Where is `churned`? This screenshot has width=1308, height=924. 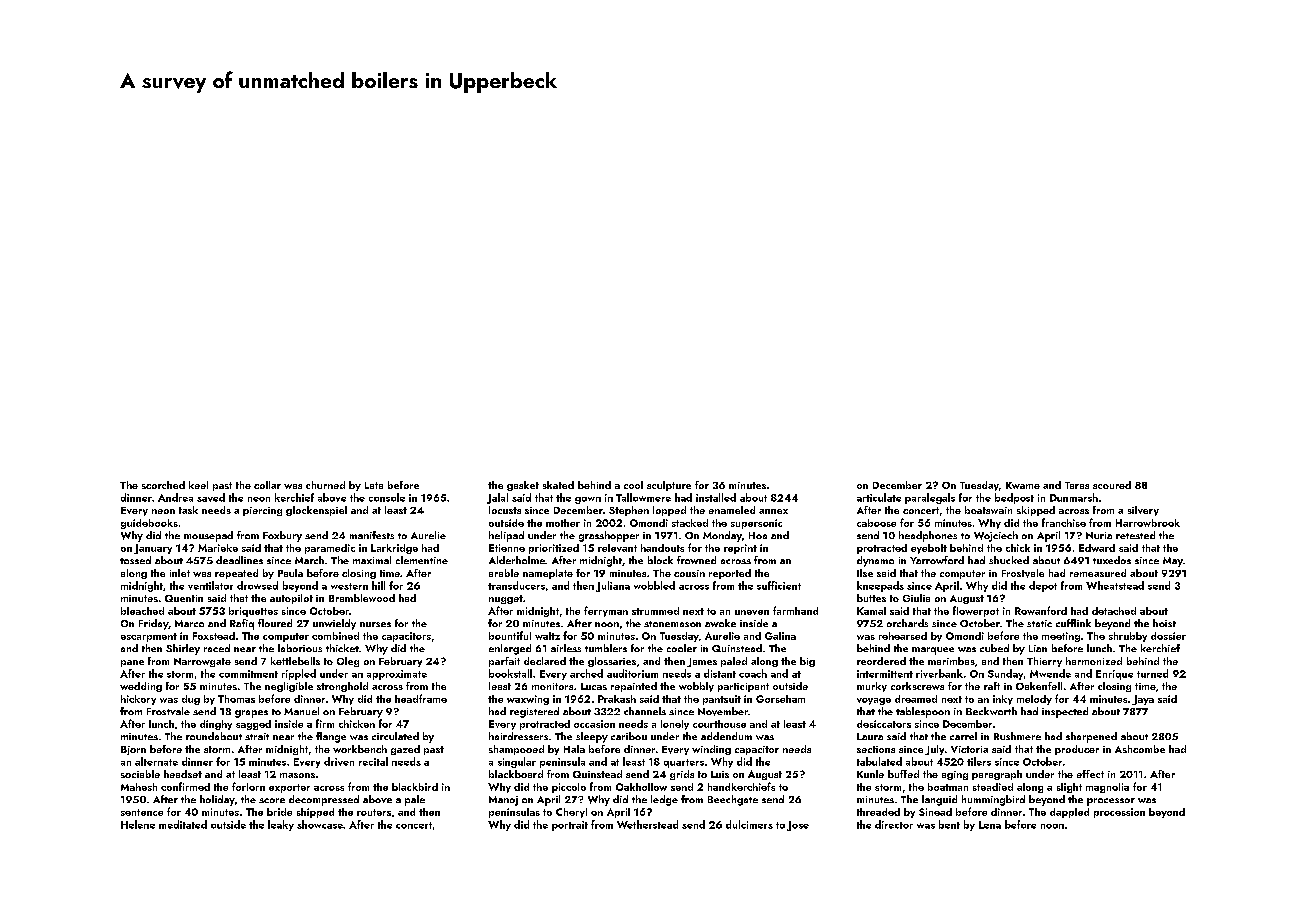
churned is located at coordinates (325, 485).
